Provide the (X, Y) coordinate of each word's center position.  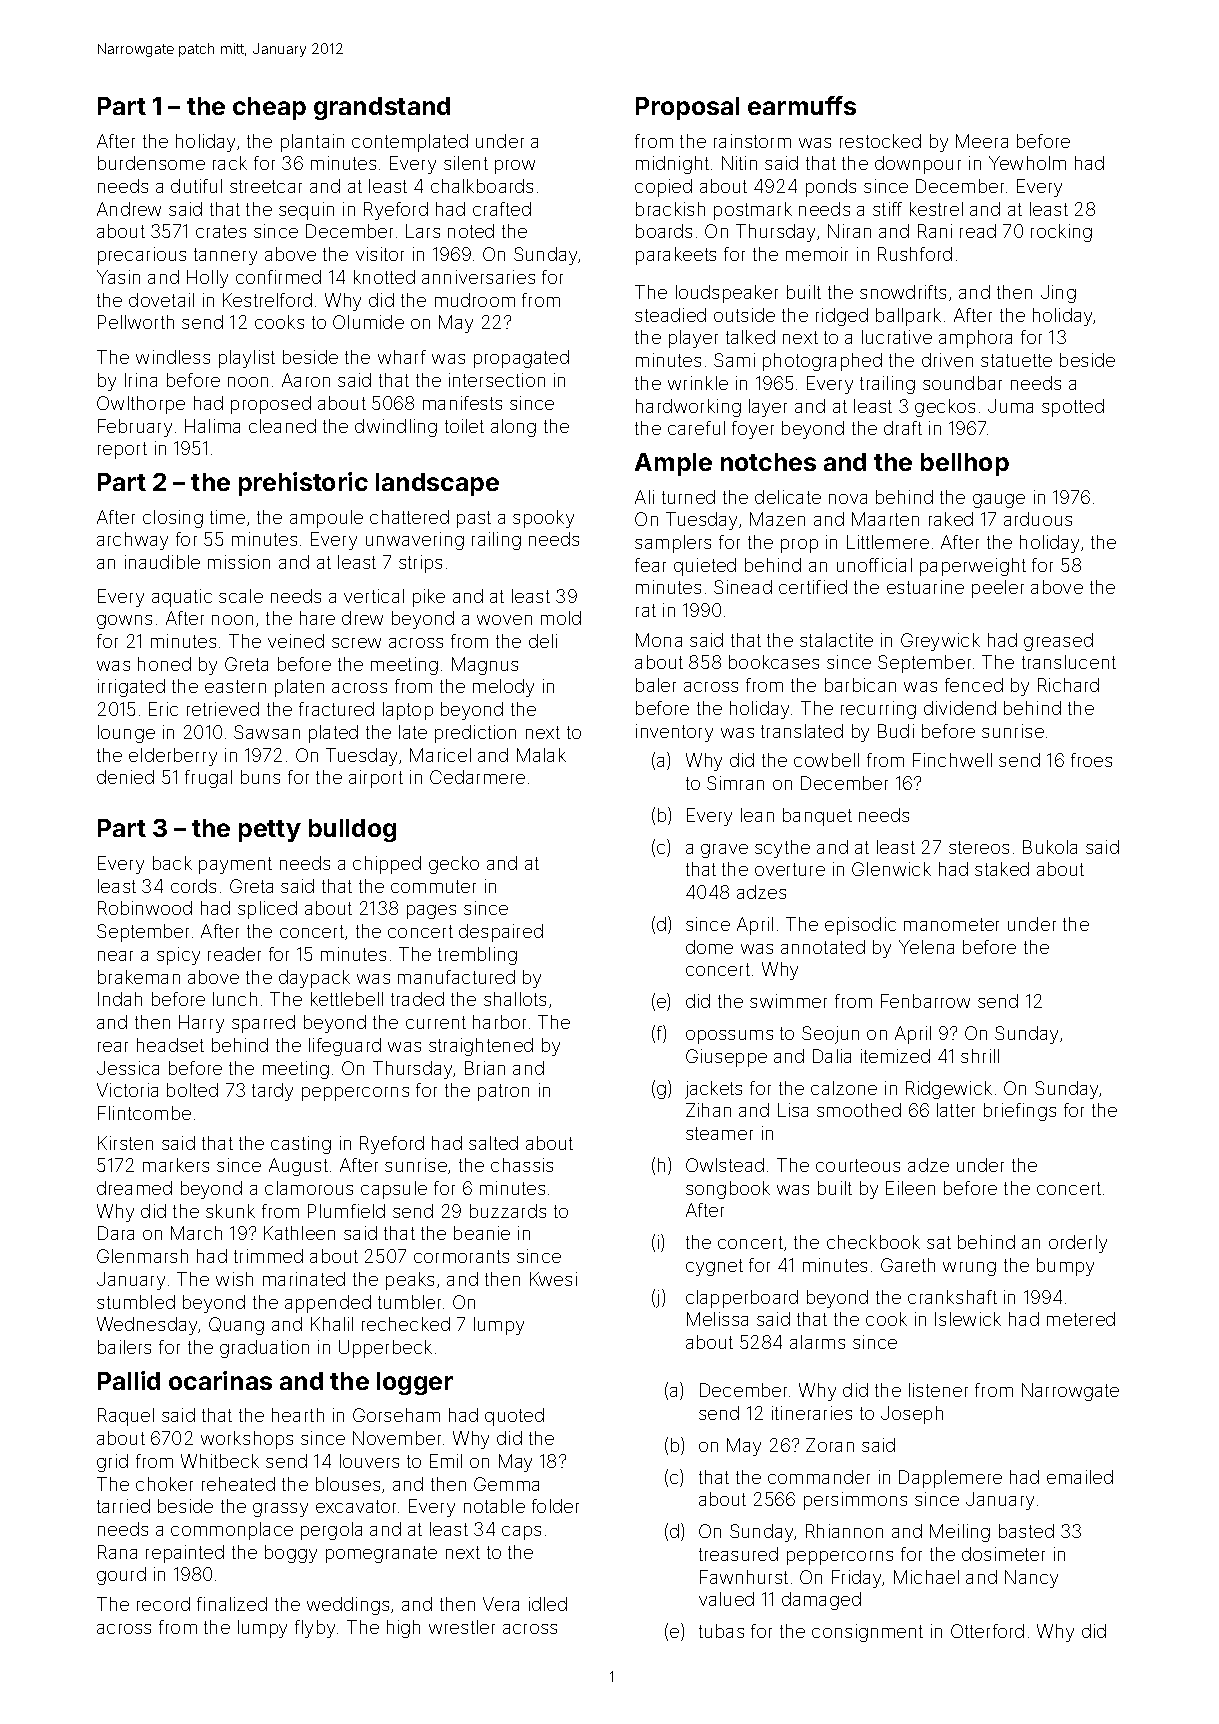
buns (260, 777)
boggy (291, 1554)
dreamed (134, 1188)
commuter (433, 886)
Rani (935, 231)
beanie (482, 1233)
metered (1081, 1319)
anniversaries (478, 277)
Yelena (926, 947)
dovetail (161, 300)
